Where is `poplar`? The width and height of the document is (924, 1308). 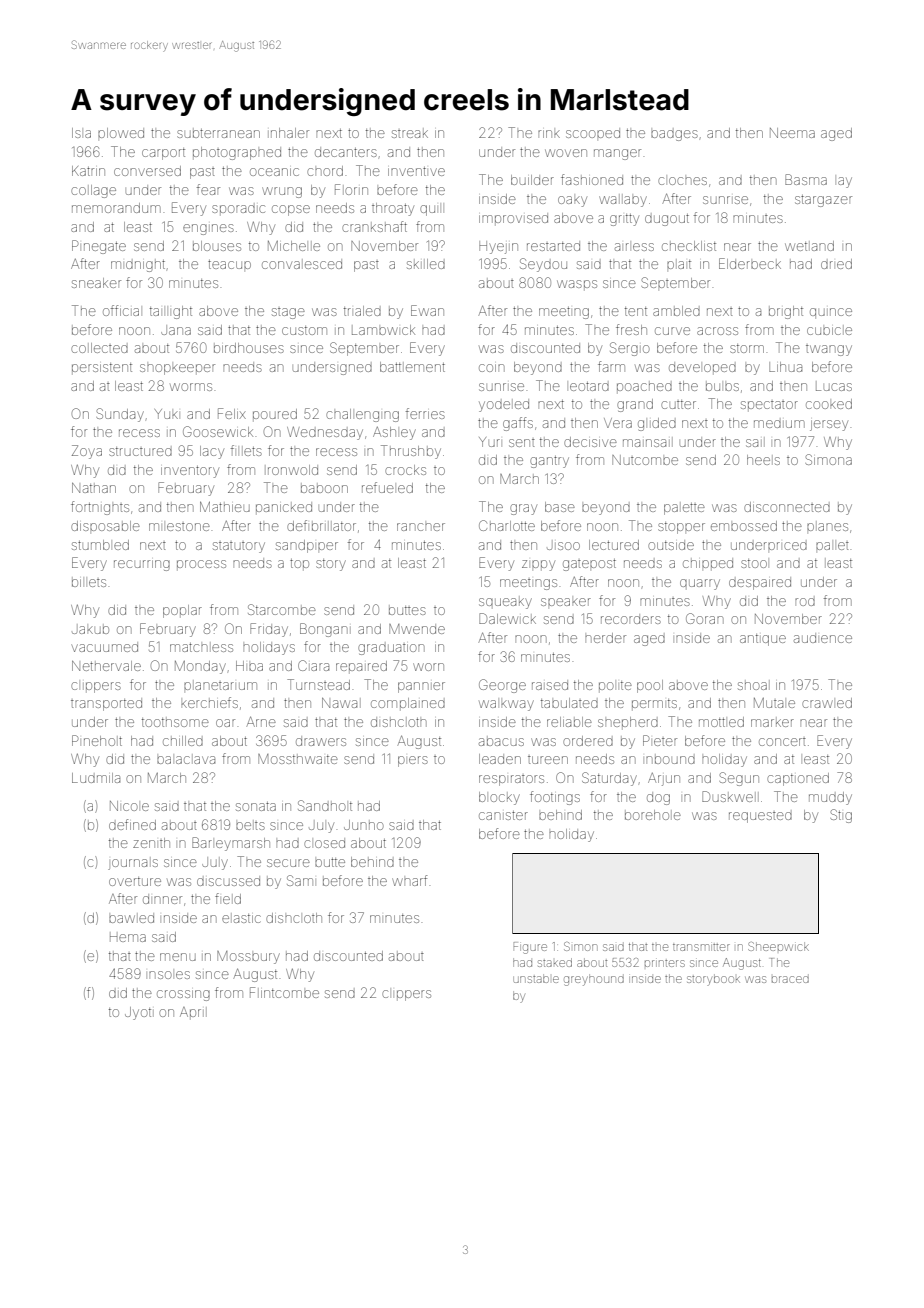 poplar is located at coordinates (182, 611).
